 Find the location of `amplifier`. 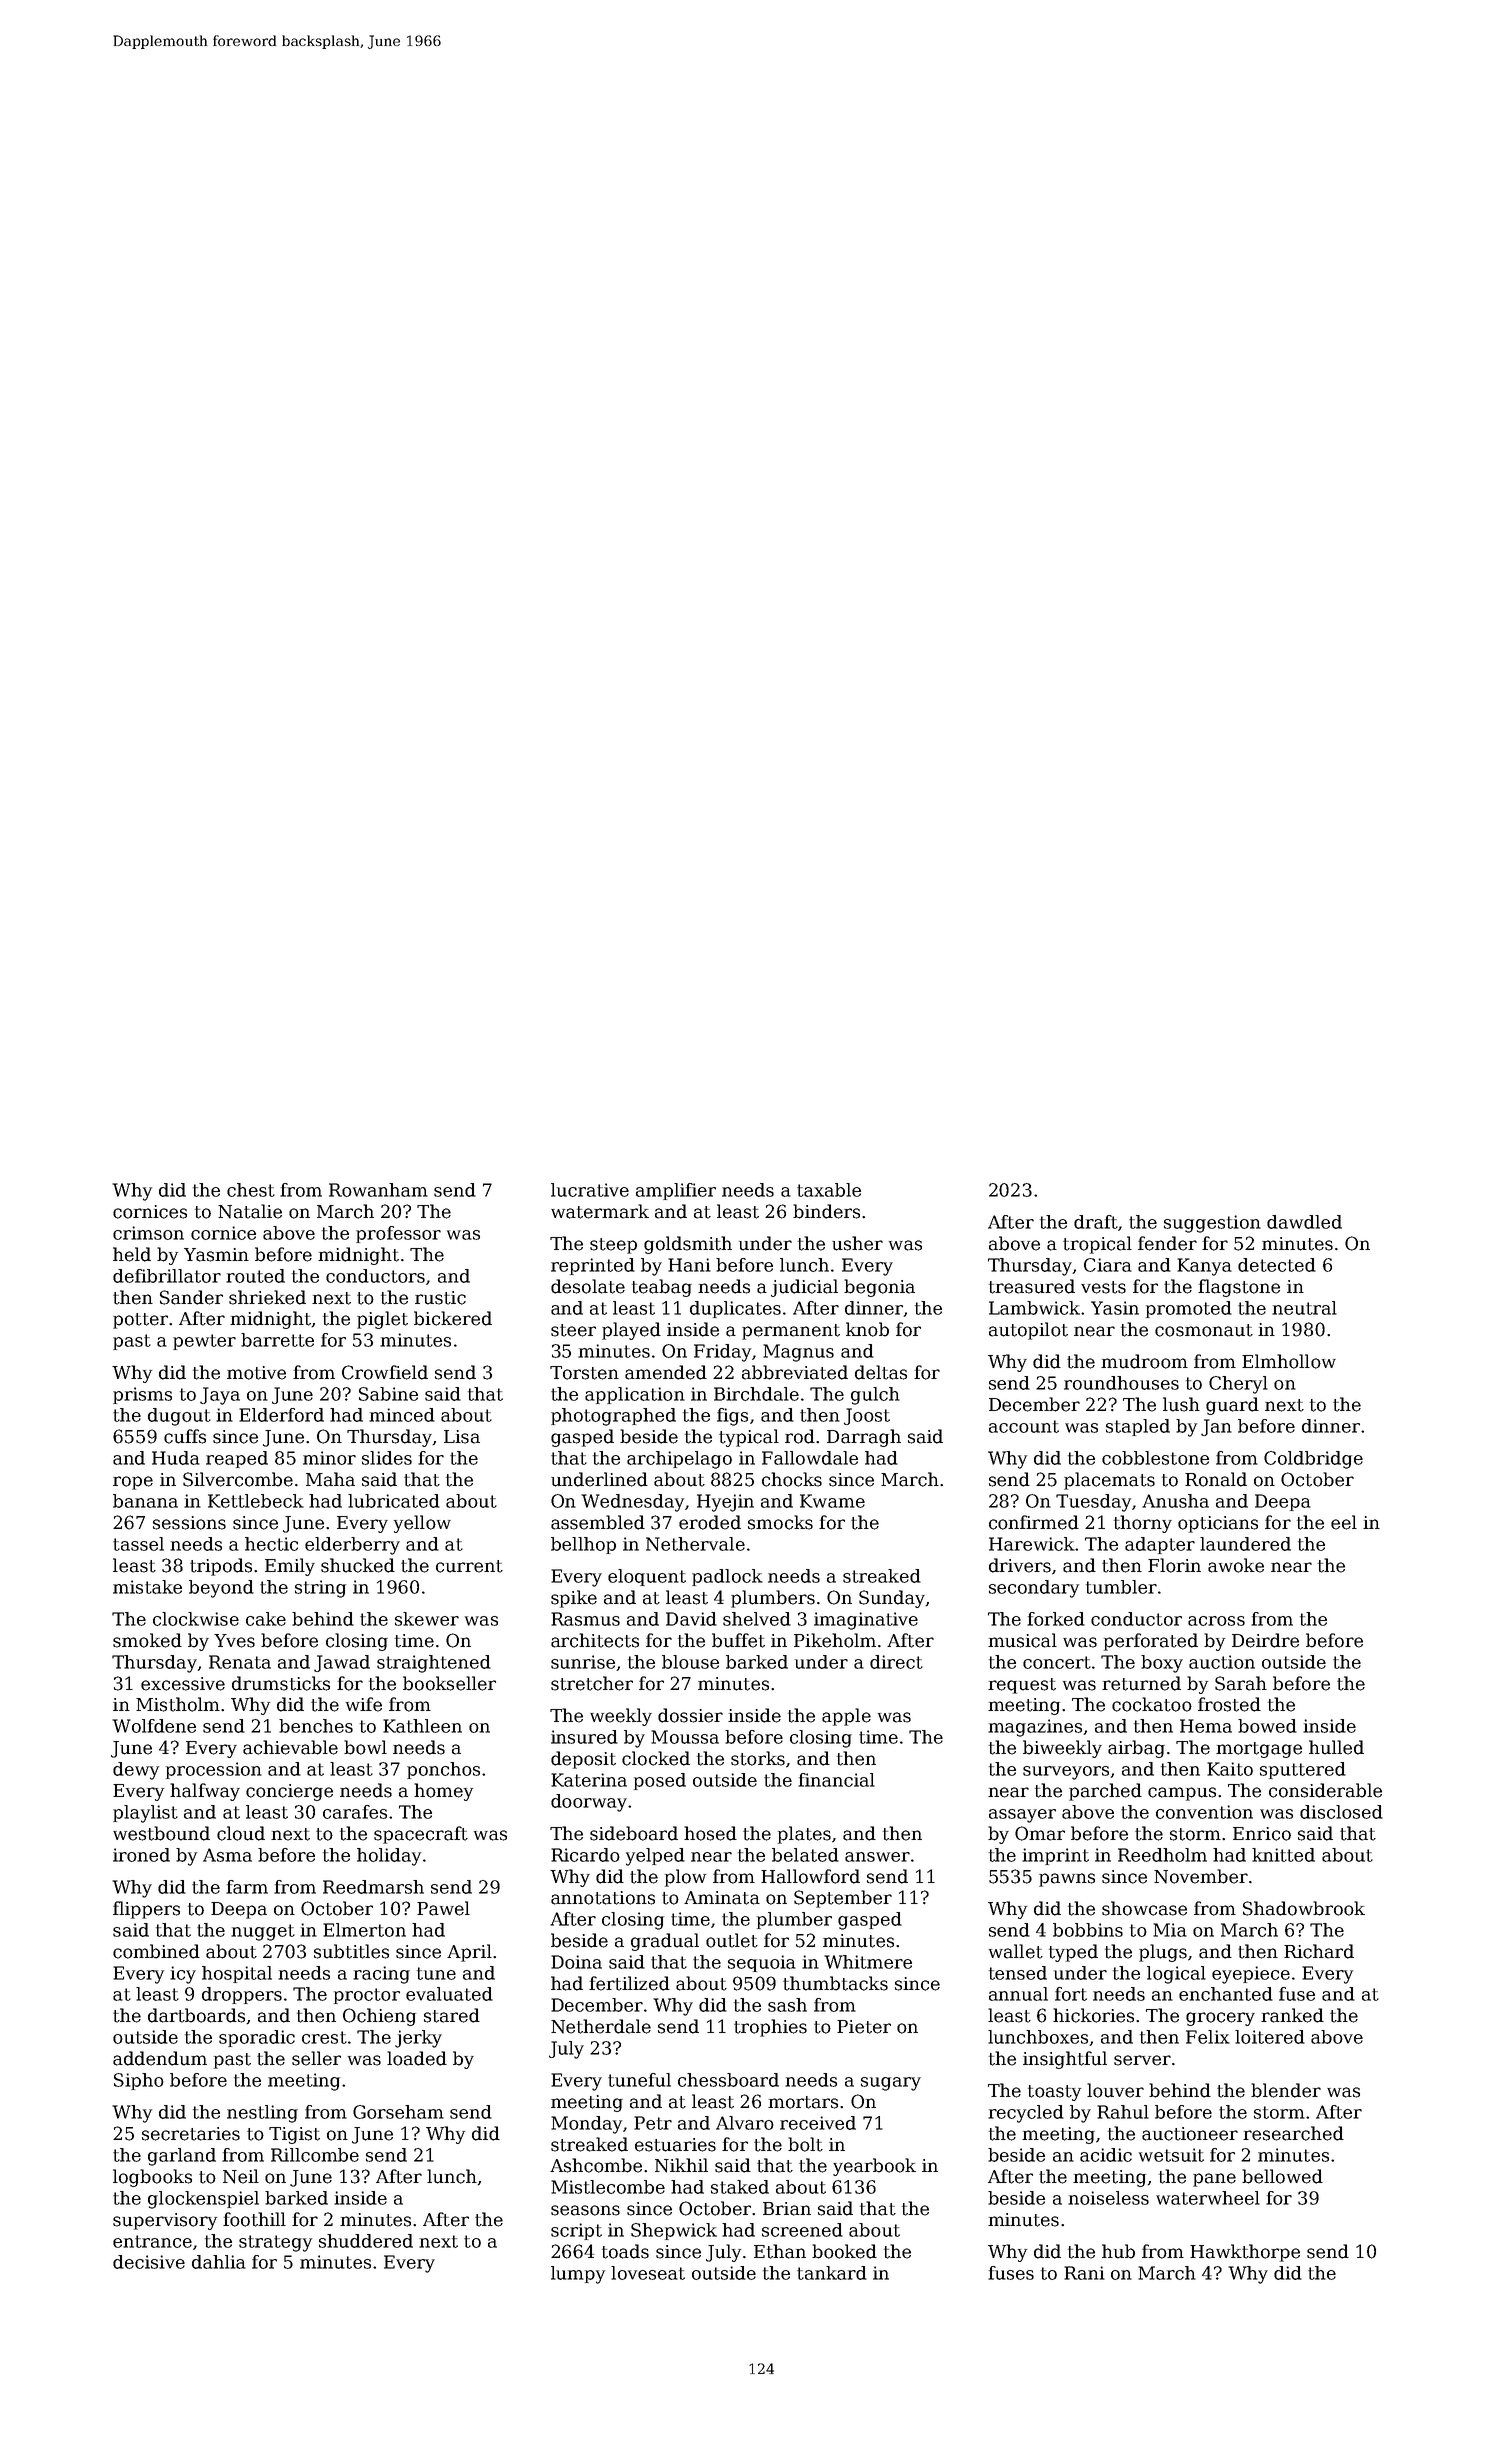

amplifier is located at coordinates (676, 1191).
